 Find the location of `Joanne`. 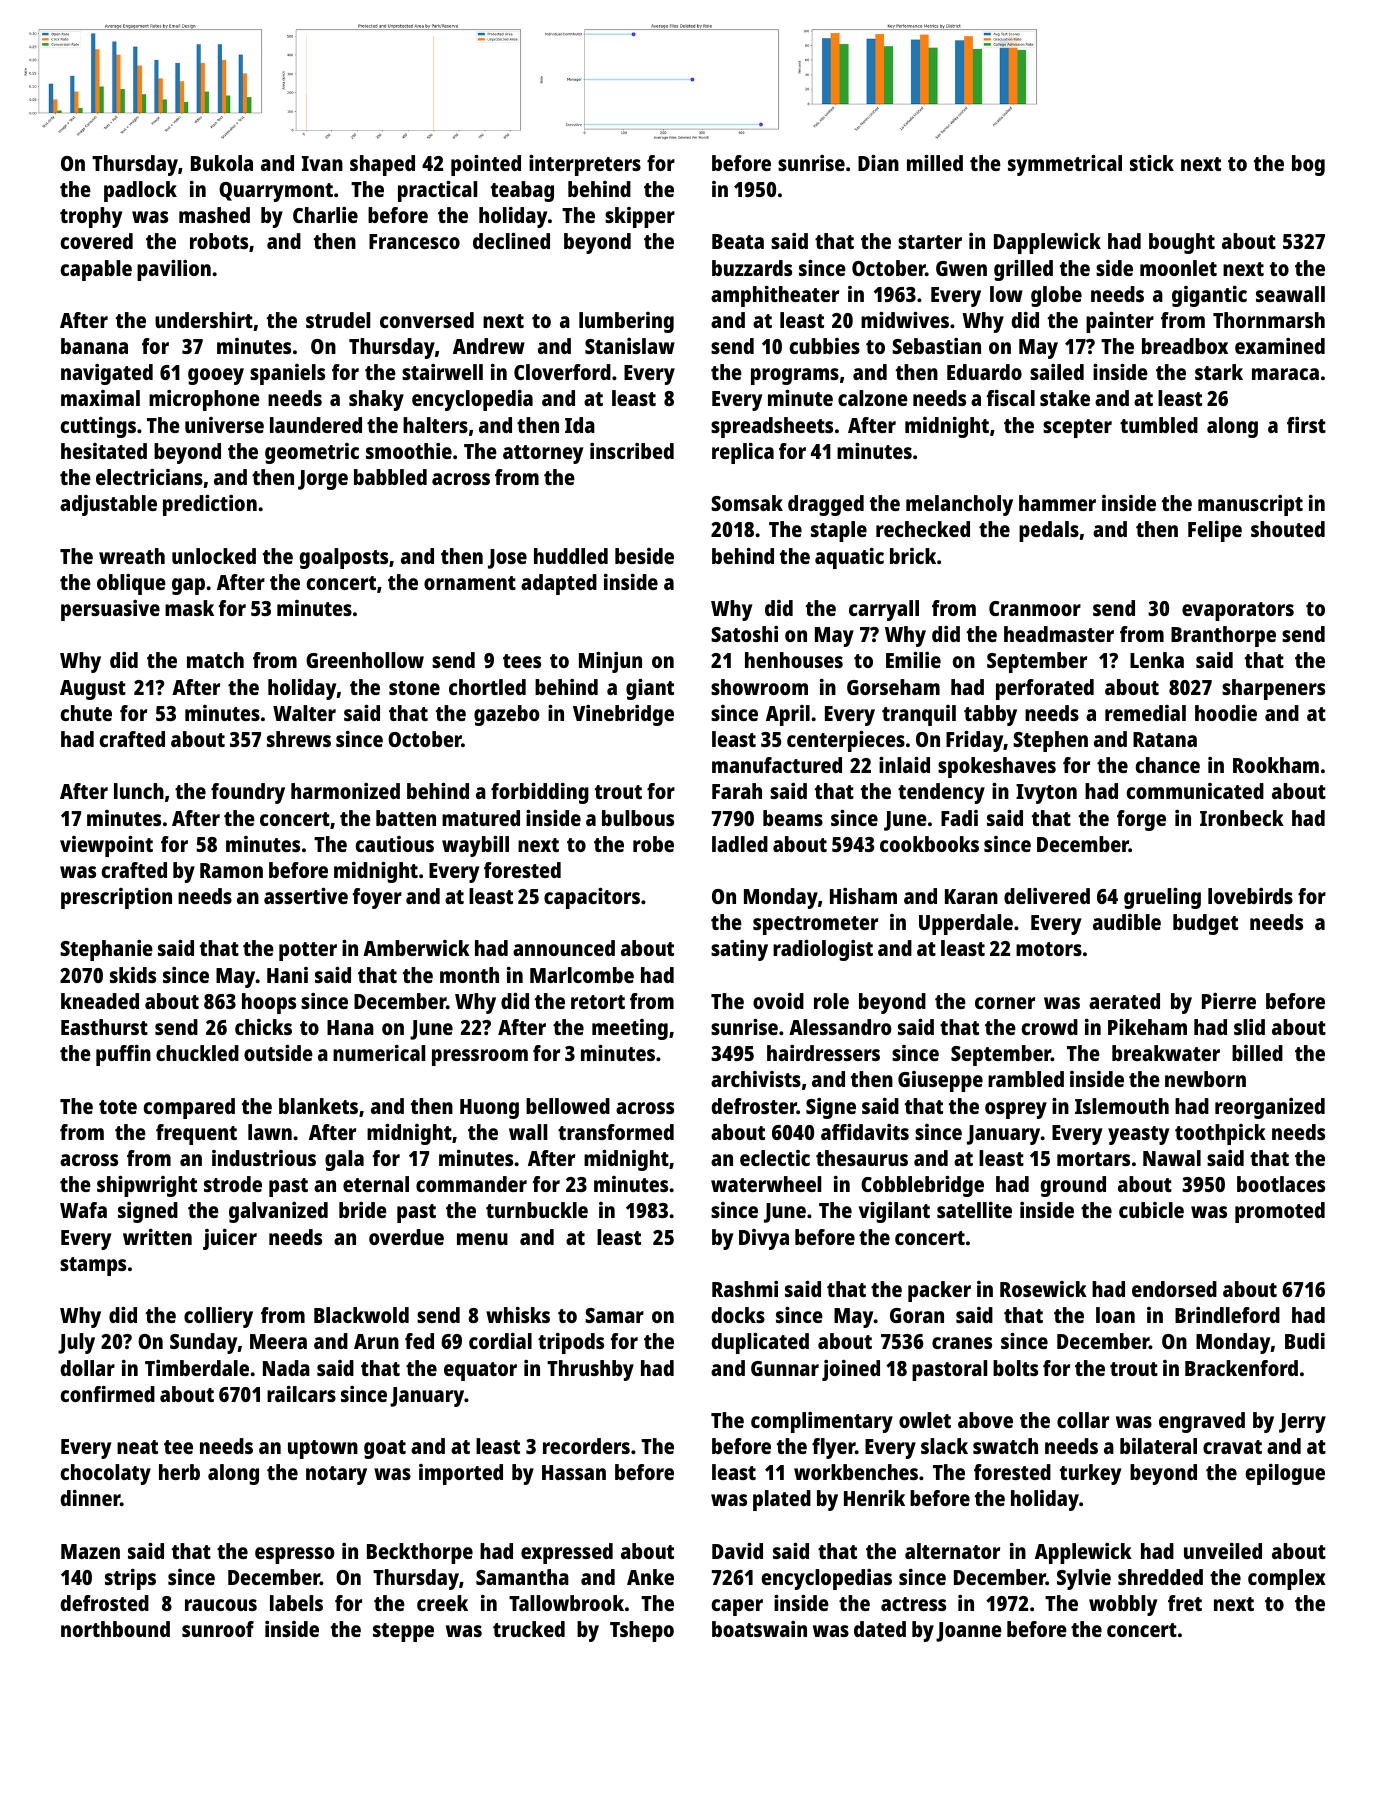

Joanne is located at coordinates (969, 1632).
